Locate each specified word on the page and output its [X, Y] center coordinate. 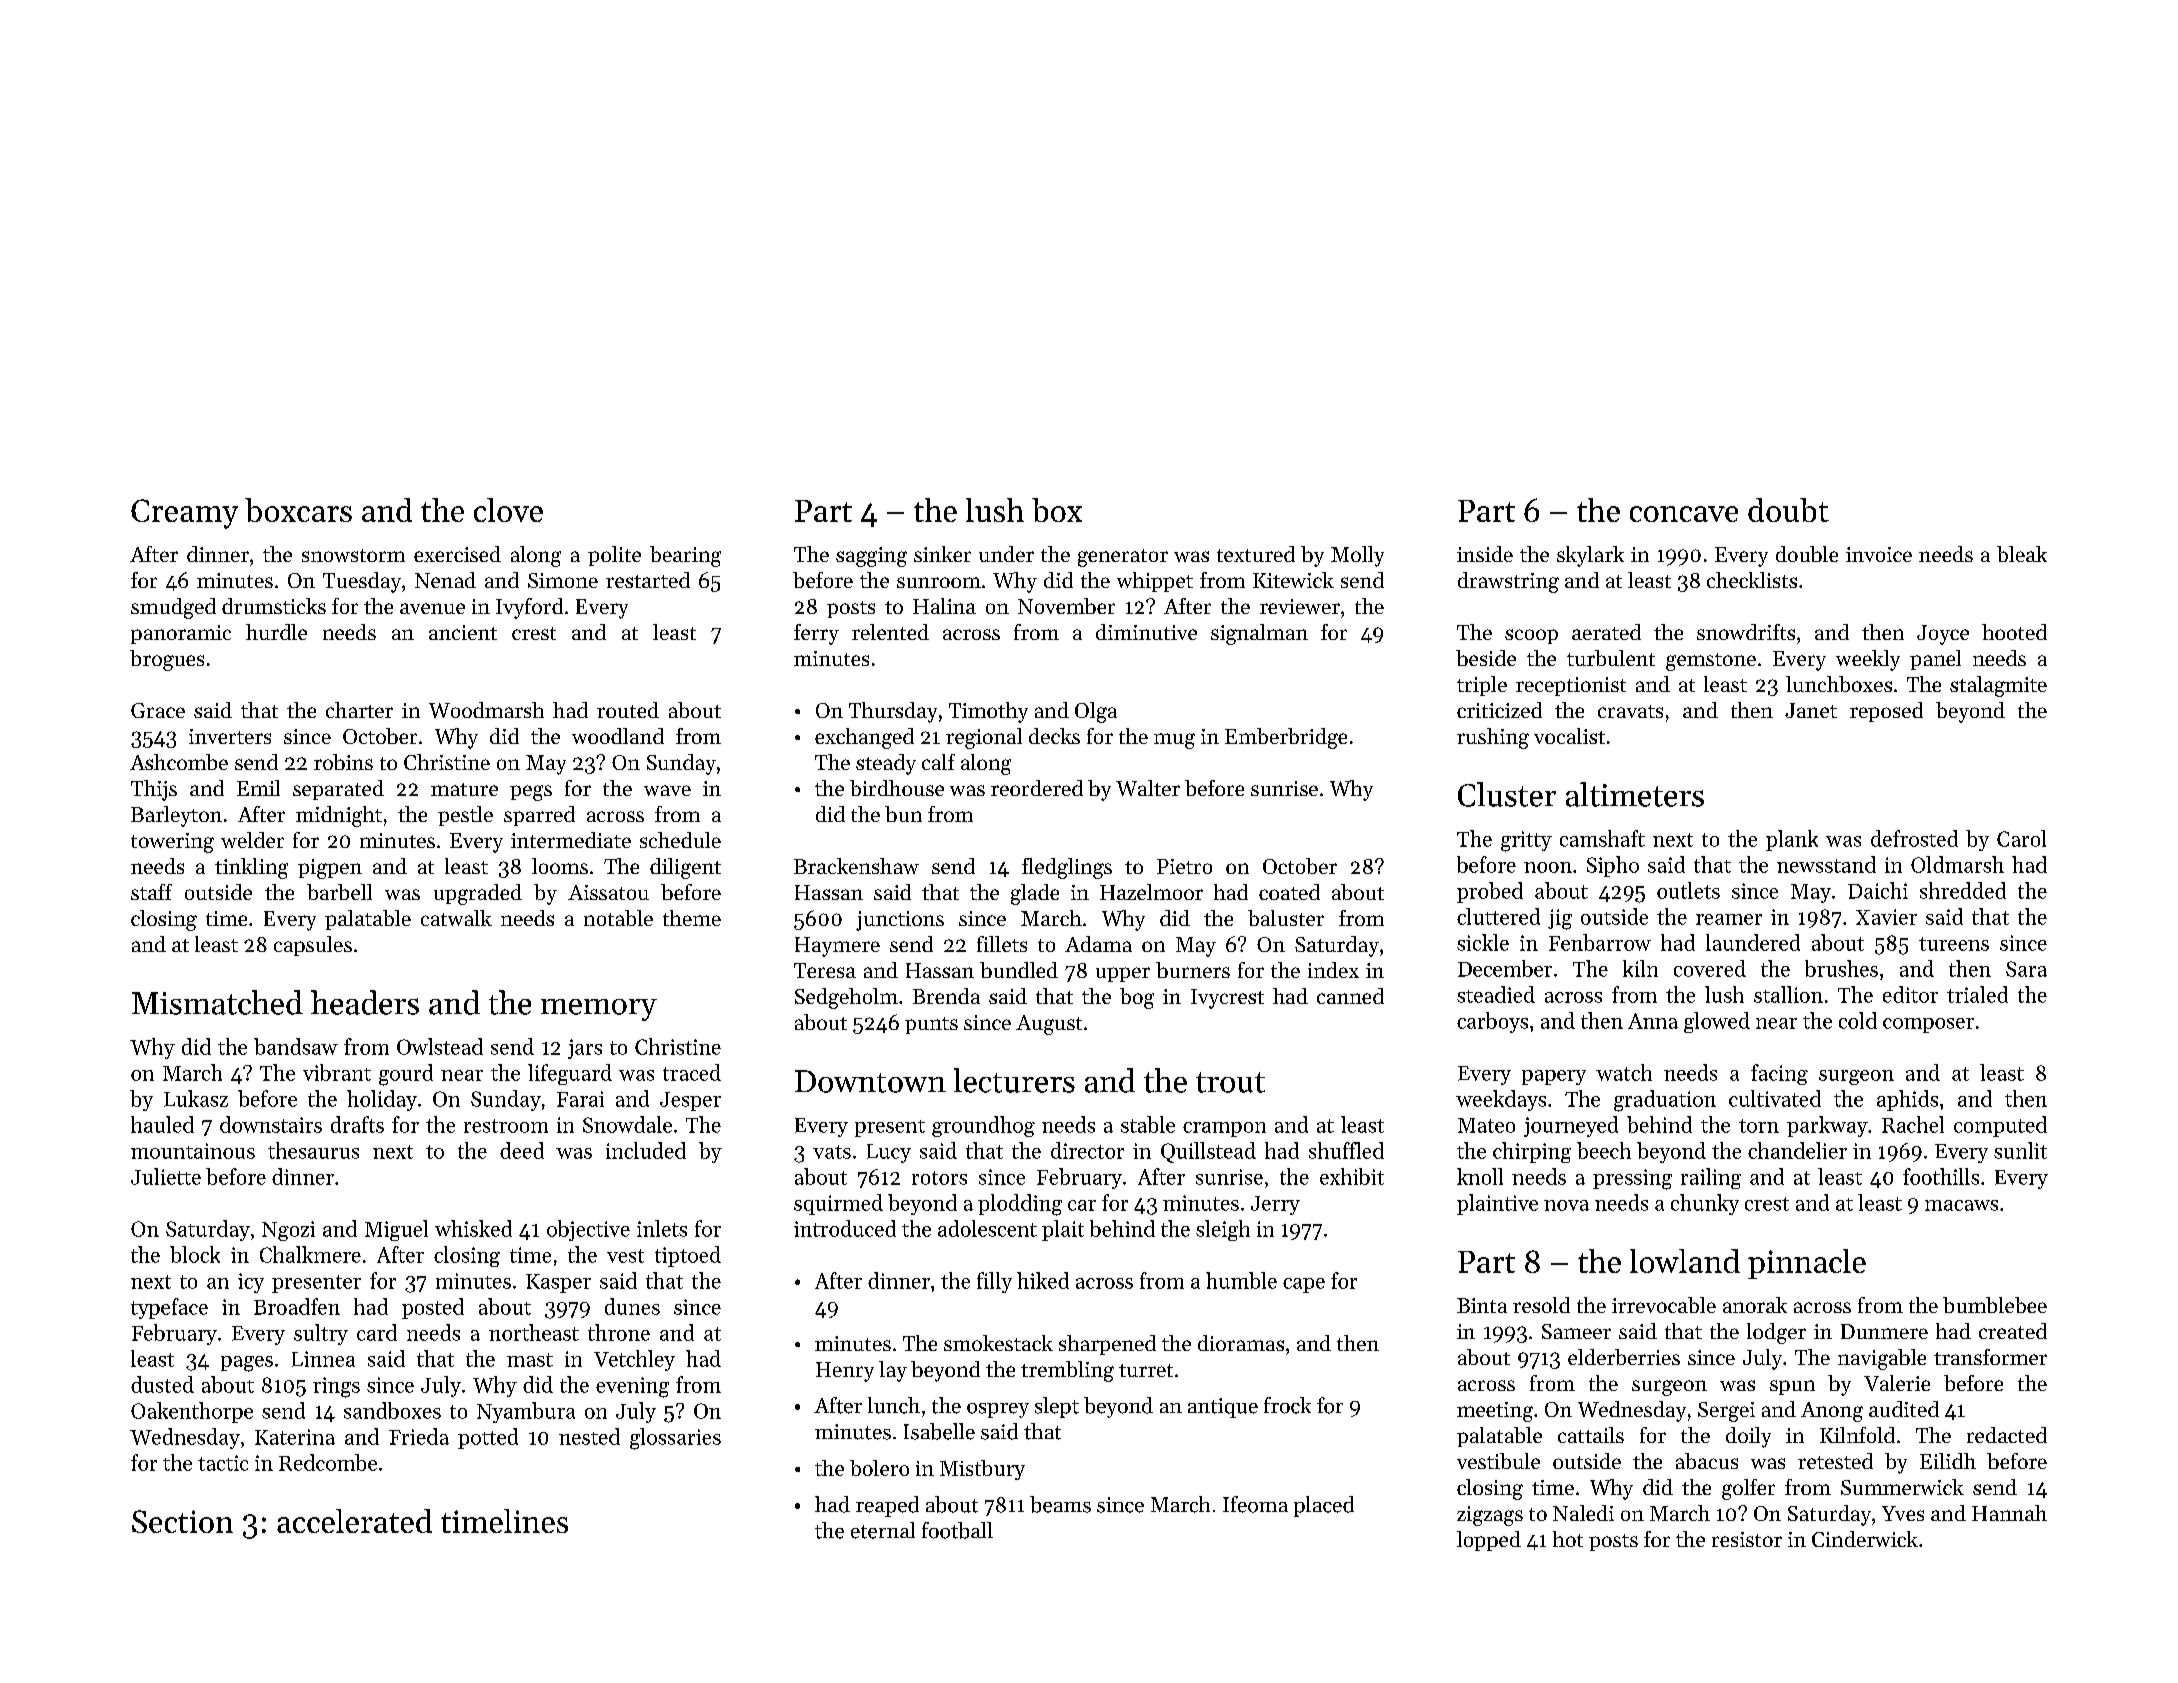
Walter [1148, 788]
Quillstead [1208, 1152]
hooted [2014, 632]
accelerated [354, 1521]
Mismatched [217, 1002]
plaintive [1497, 1204]
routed [628, 710]
